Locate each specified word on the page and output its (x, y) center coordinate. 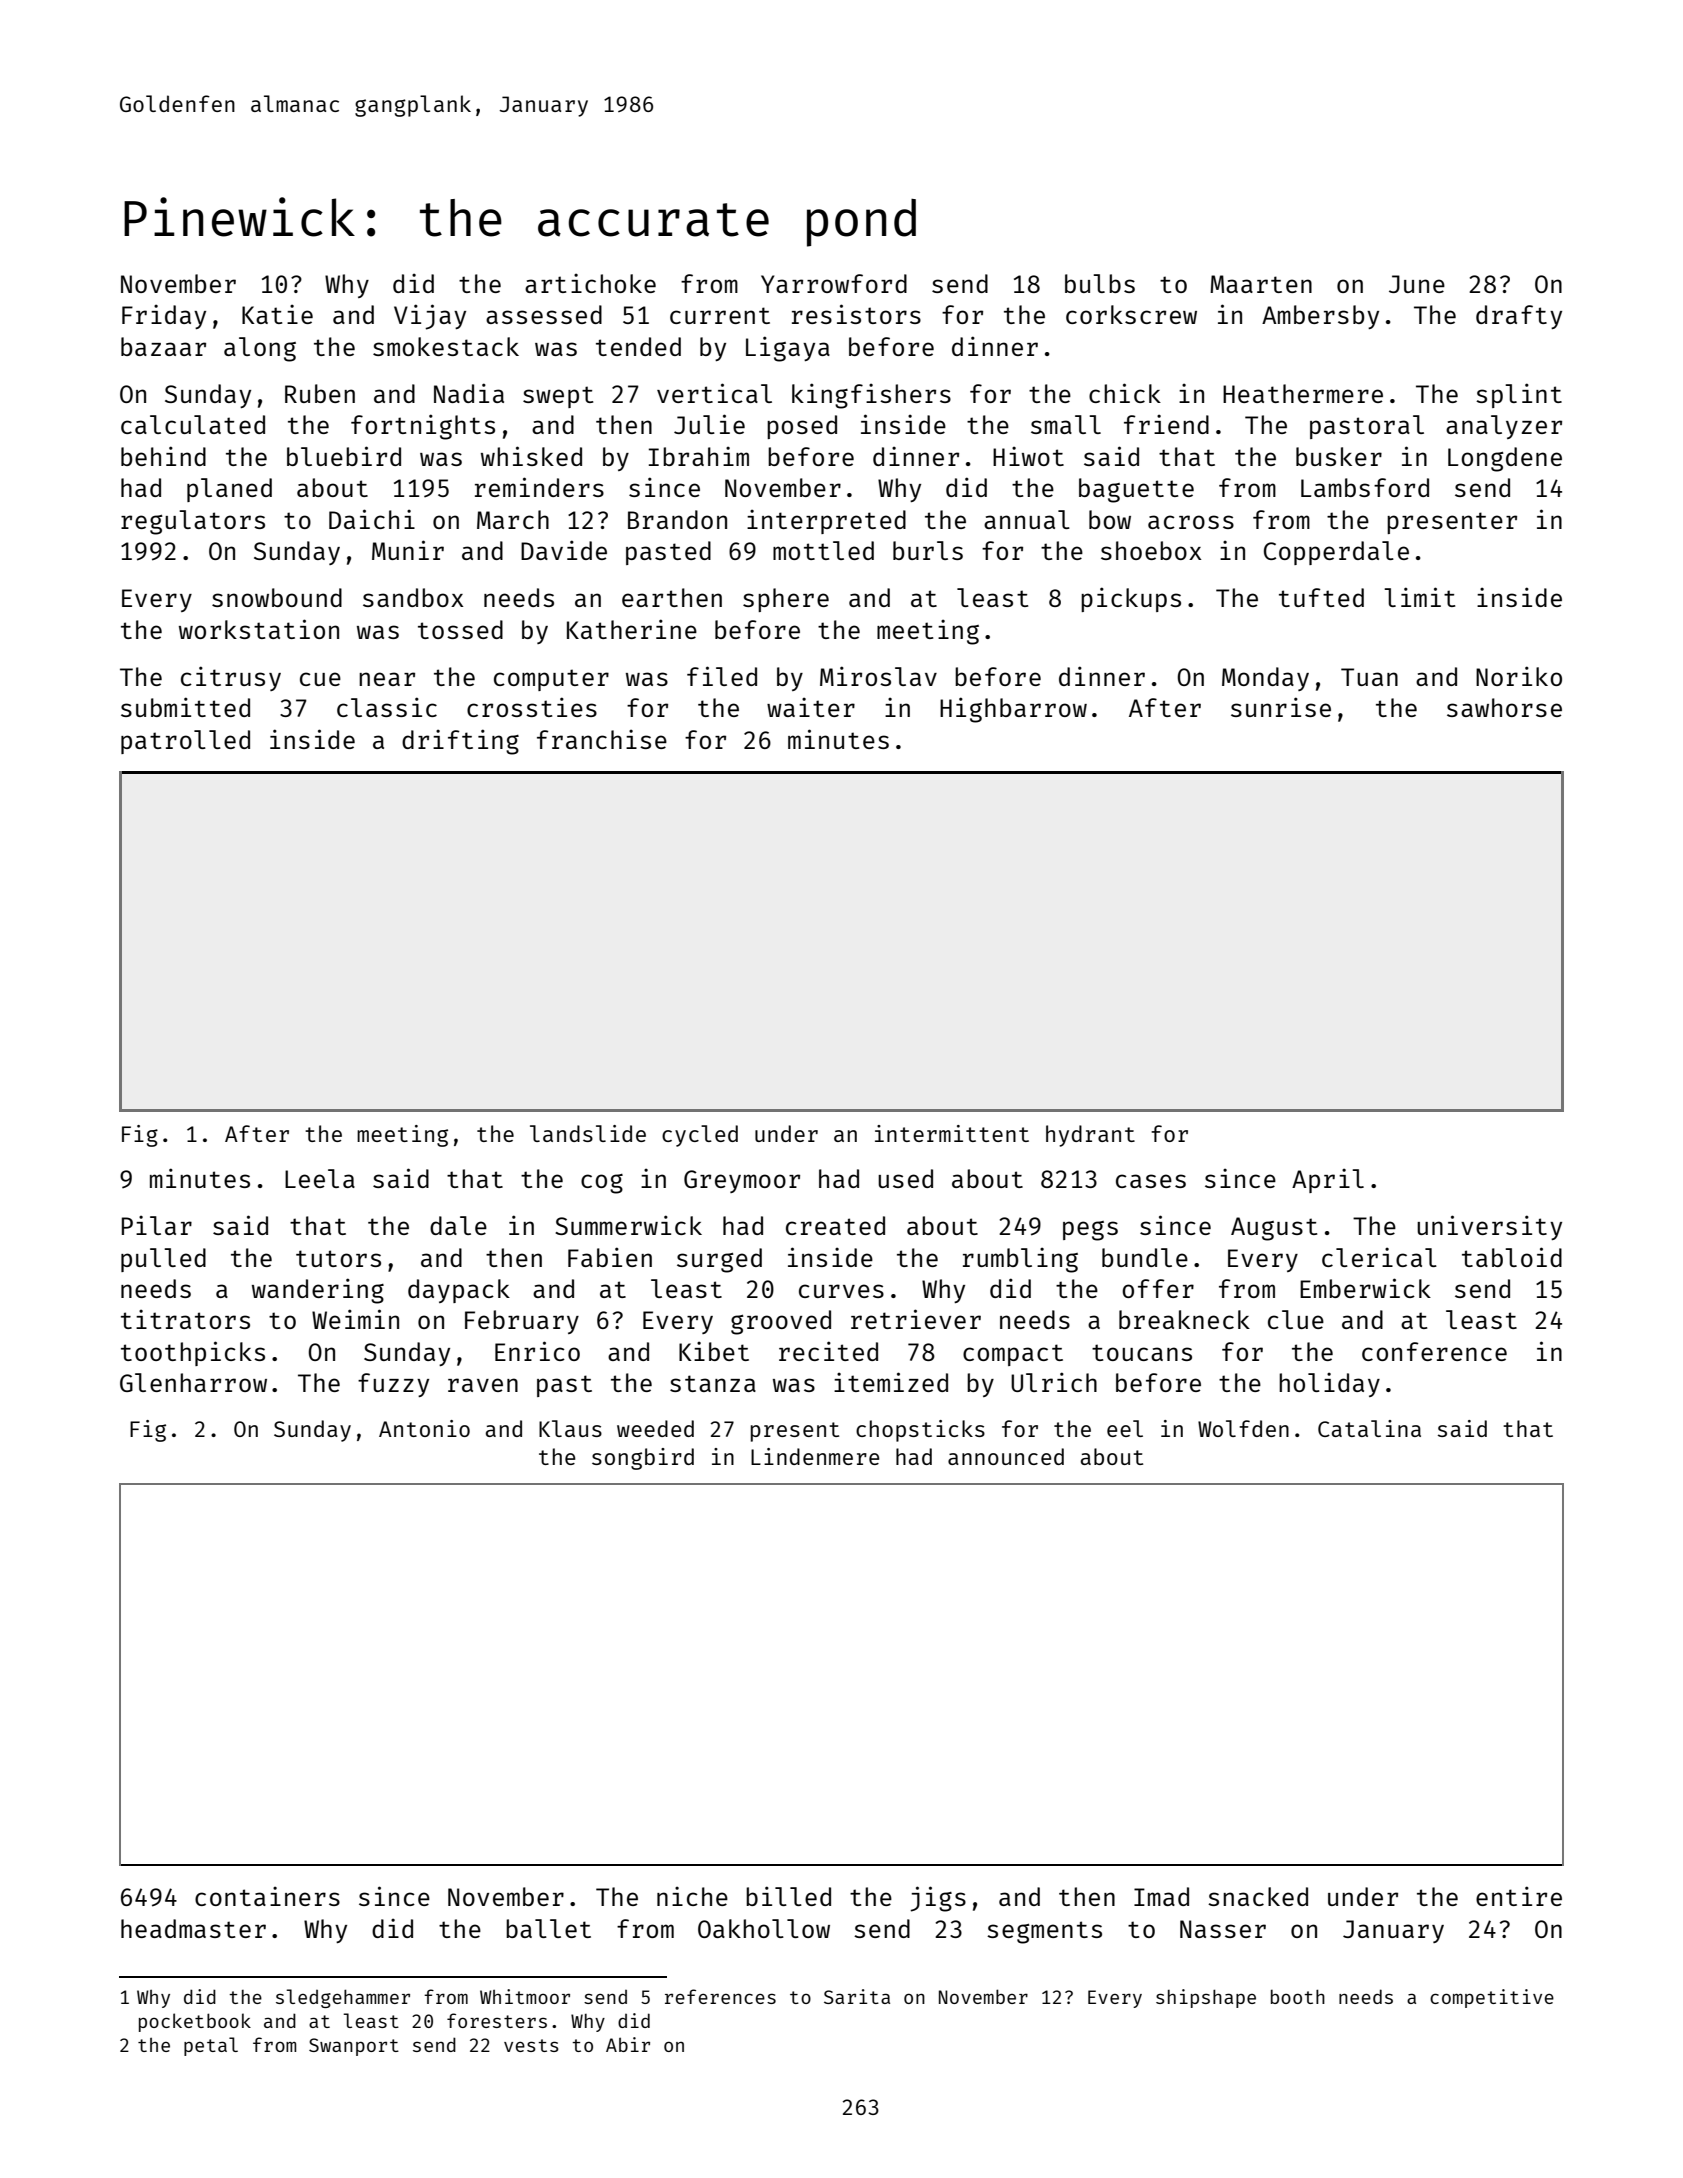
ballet (548, 1928)
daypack (459, 1291)
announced (1006, 1456)
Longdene (1505, 459)
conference (1434, 1351)
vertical (714, 393)
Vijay (430, 317)
